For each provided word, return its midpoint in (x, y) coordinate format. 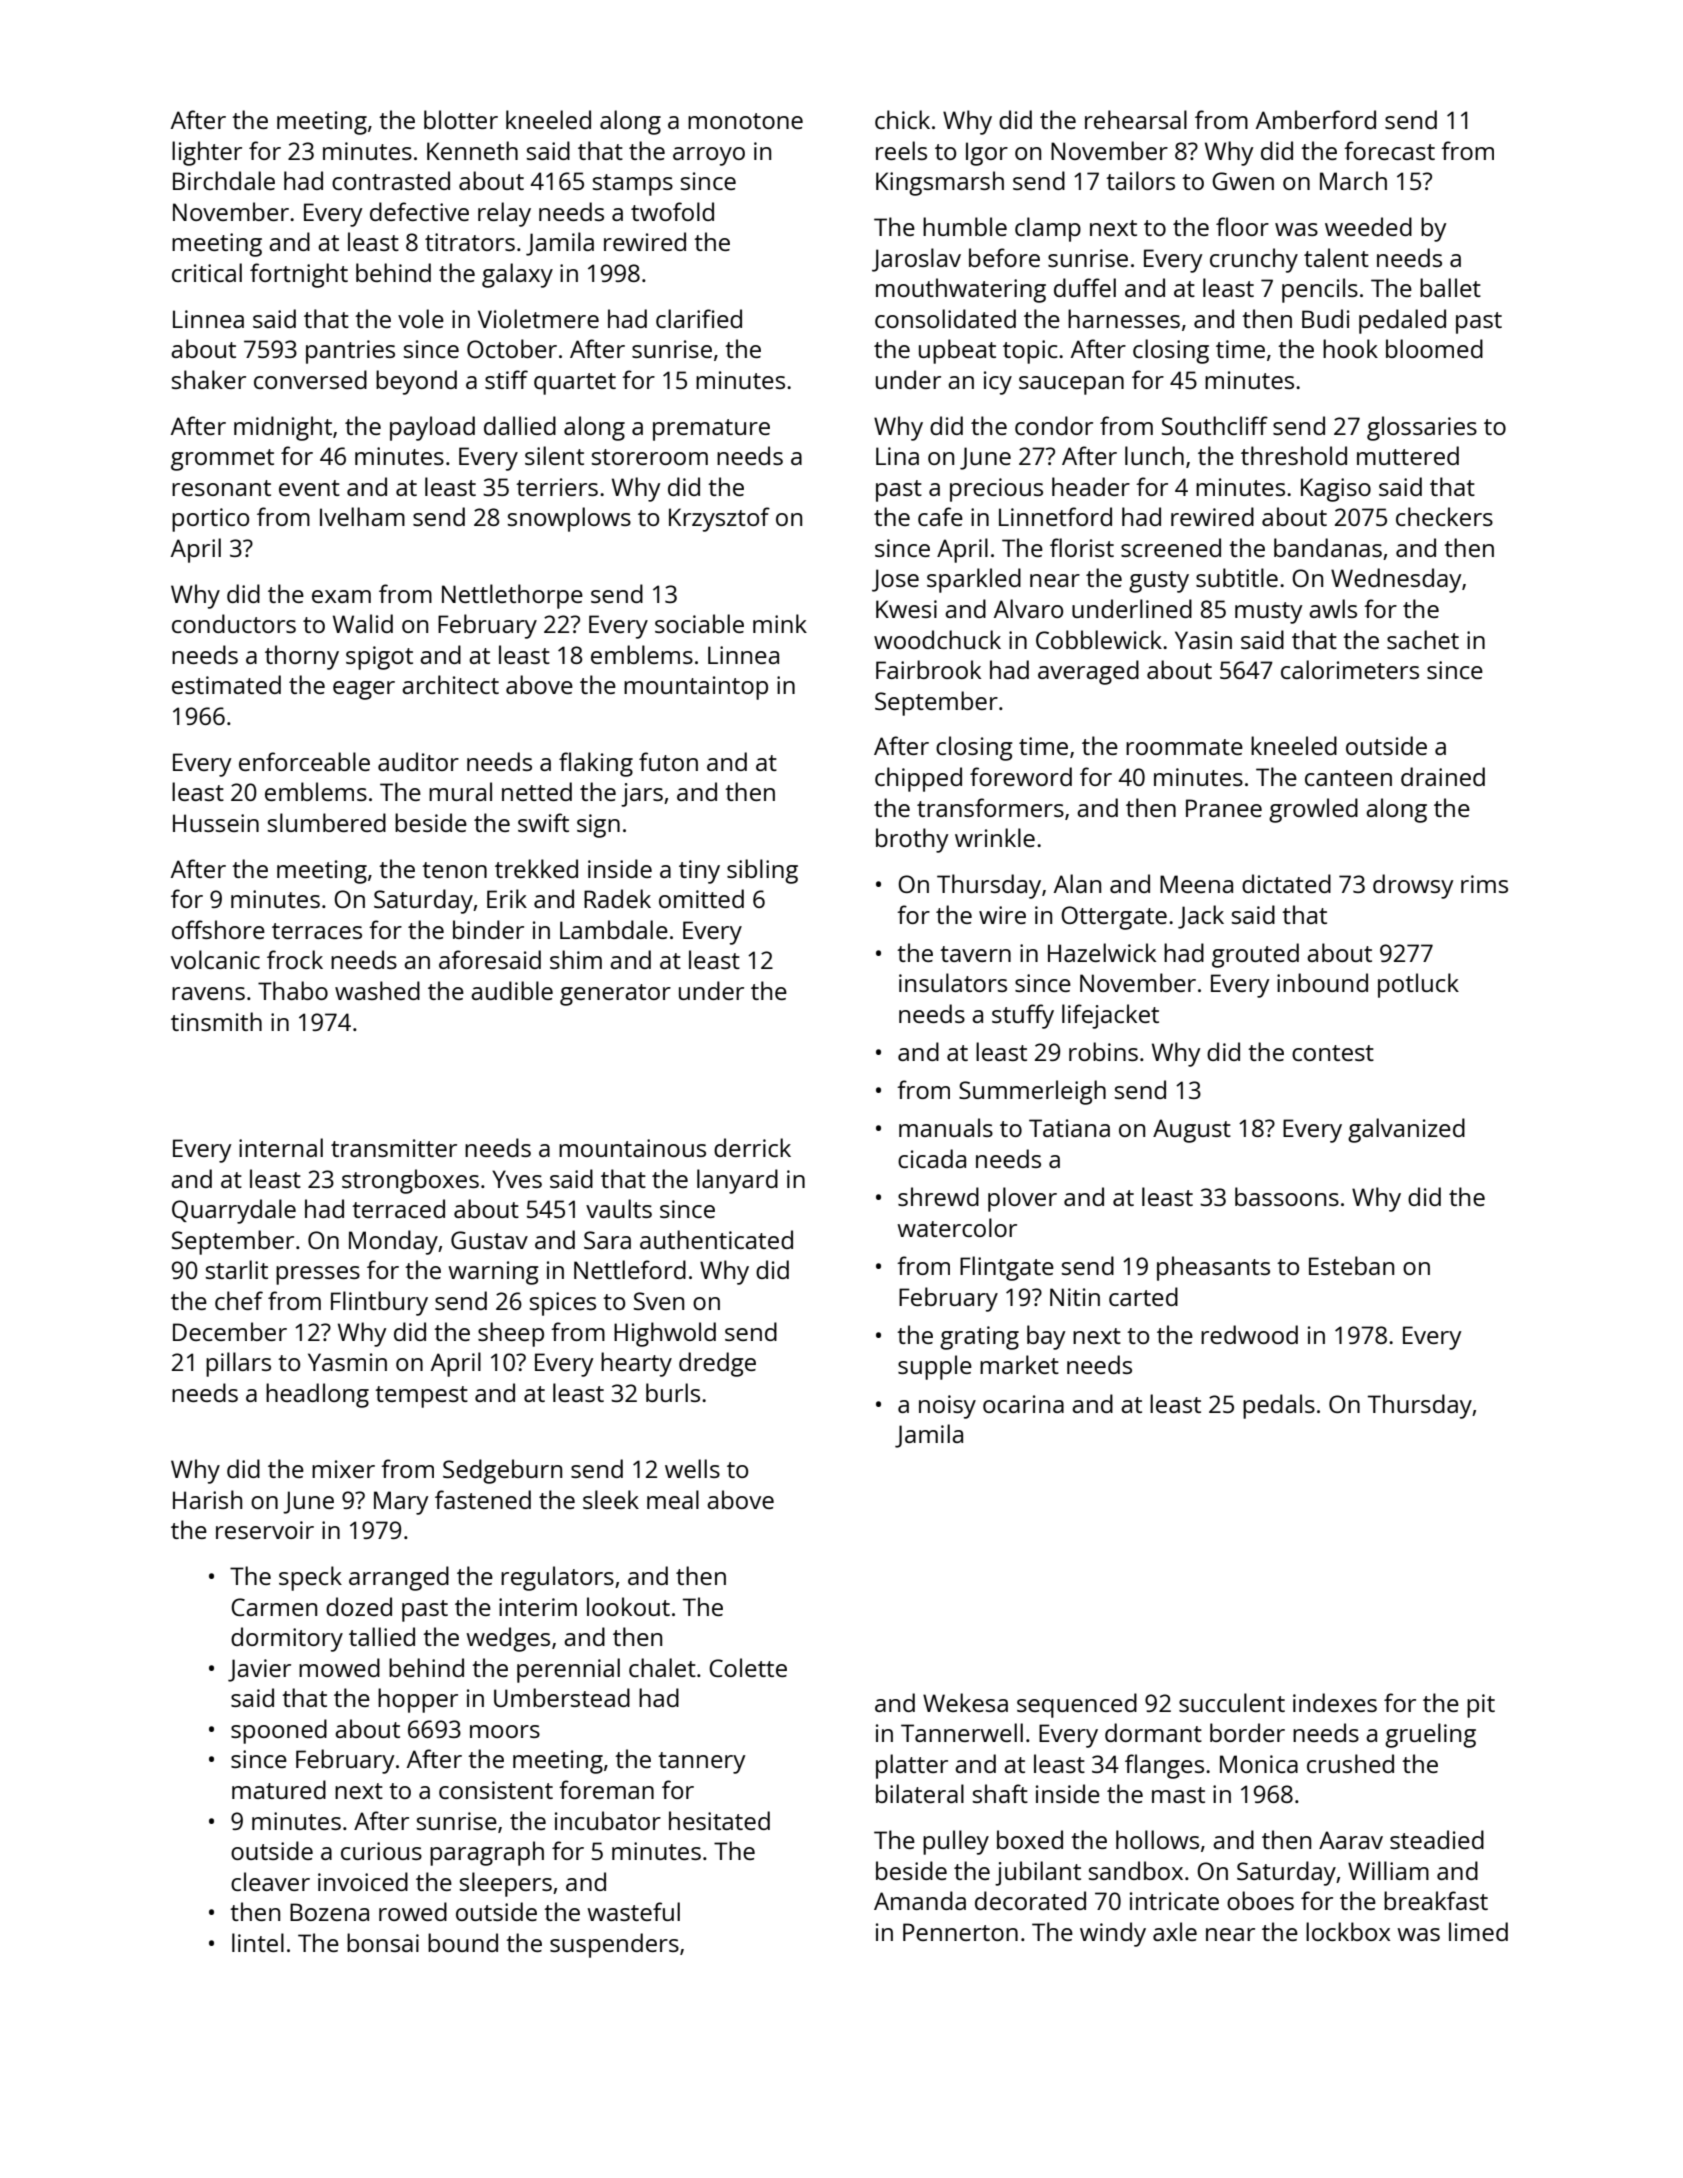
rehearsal (1136, 119)
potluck (1418, 985)
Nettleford (630, 1269)
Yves (517, 1179)
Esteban (1351, 1265)
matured (279, 1789)
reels (901, 150)
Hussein (216, 823)
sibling (762, 871)
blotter (461, 119)
